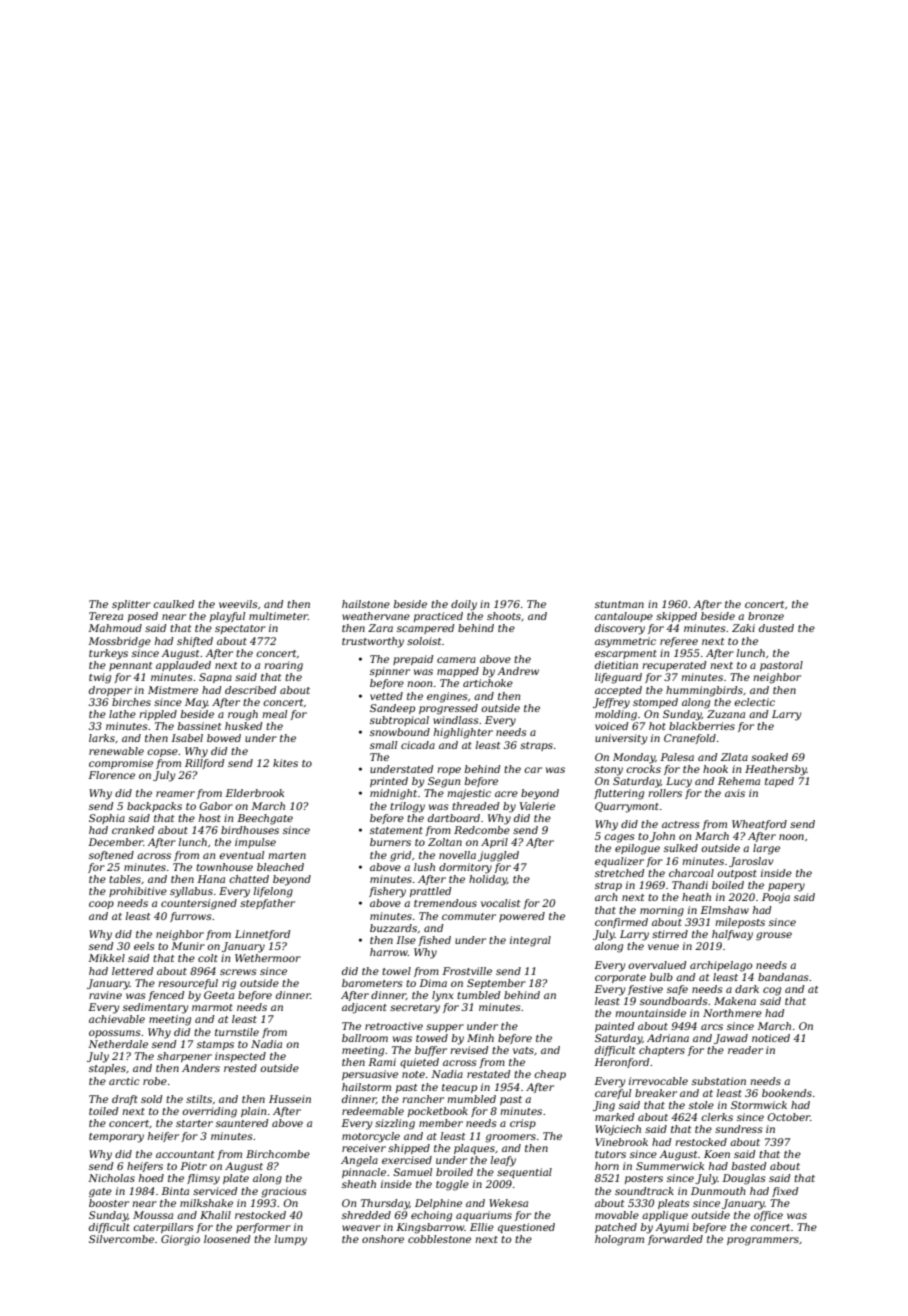 The width and height of the screenshot is (908, 1316). Describe the element at coordinates (111, 775) in the screenshot. I see `Florence` at that location.
